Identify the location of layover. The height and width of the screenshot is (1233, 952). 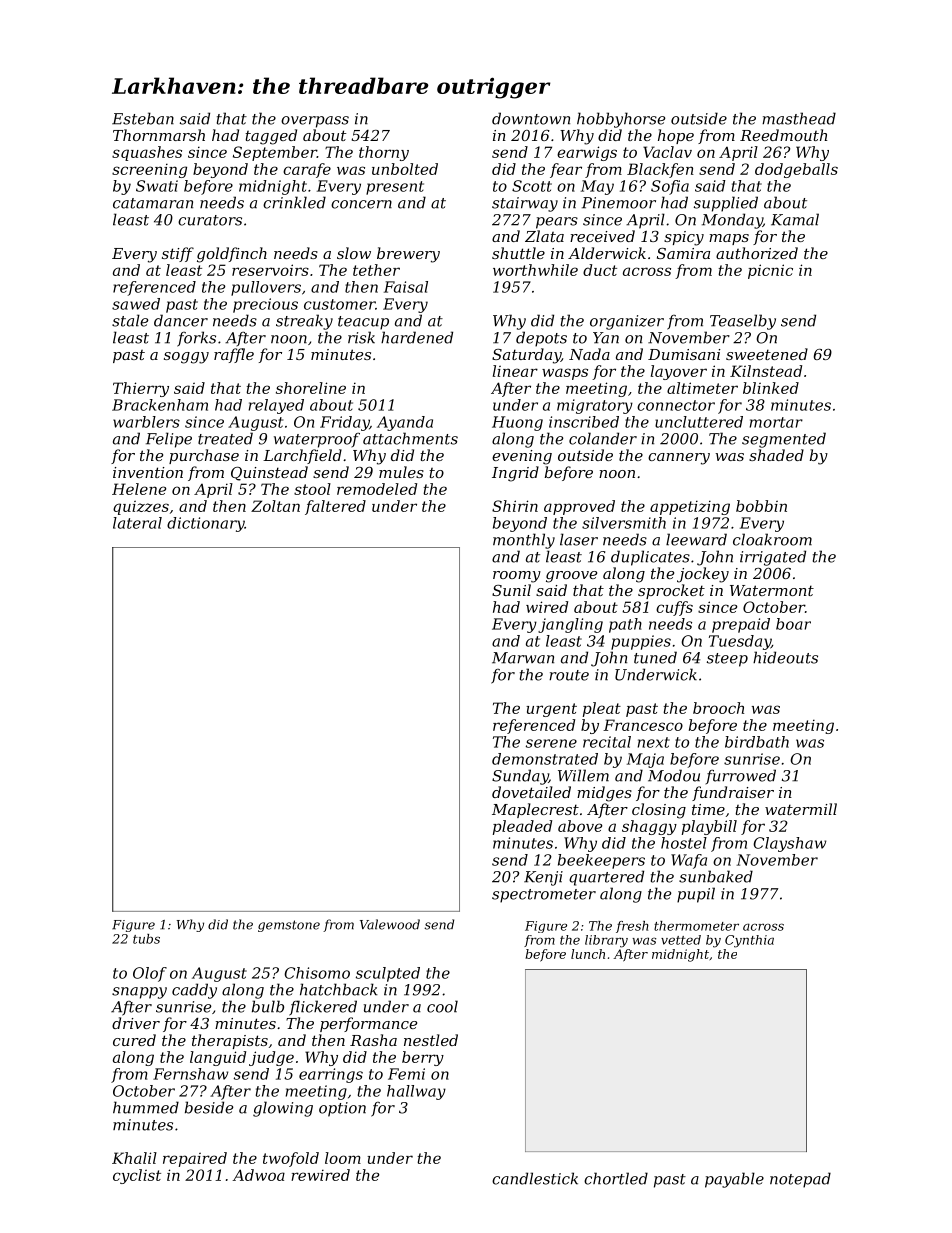
(679, 372).
